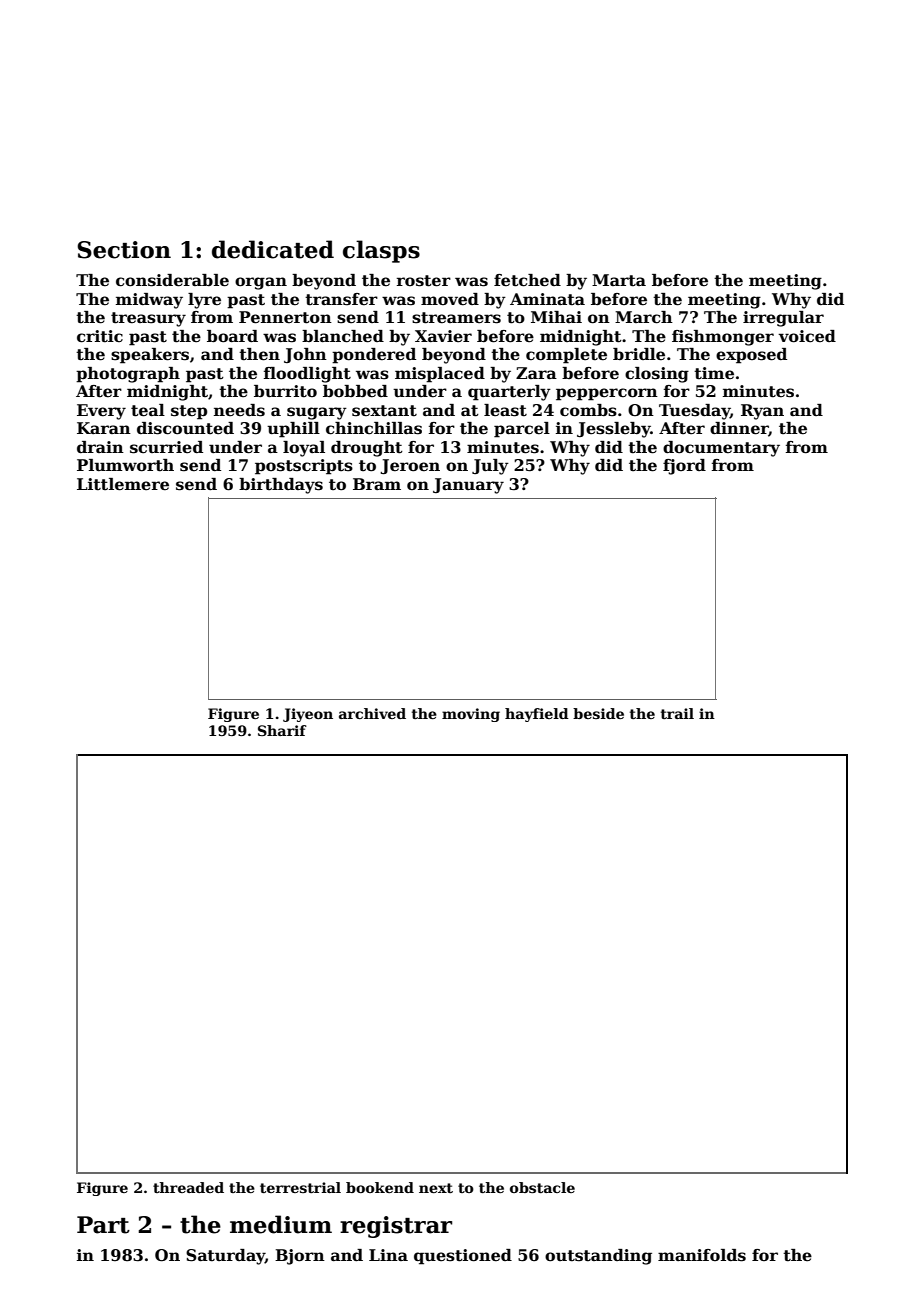 The width and height of the screenshot is (924, 1308). Describe the element at coordinates (103, 1225) in the screenshot. I see `Part` at that location.
